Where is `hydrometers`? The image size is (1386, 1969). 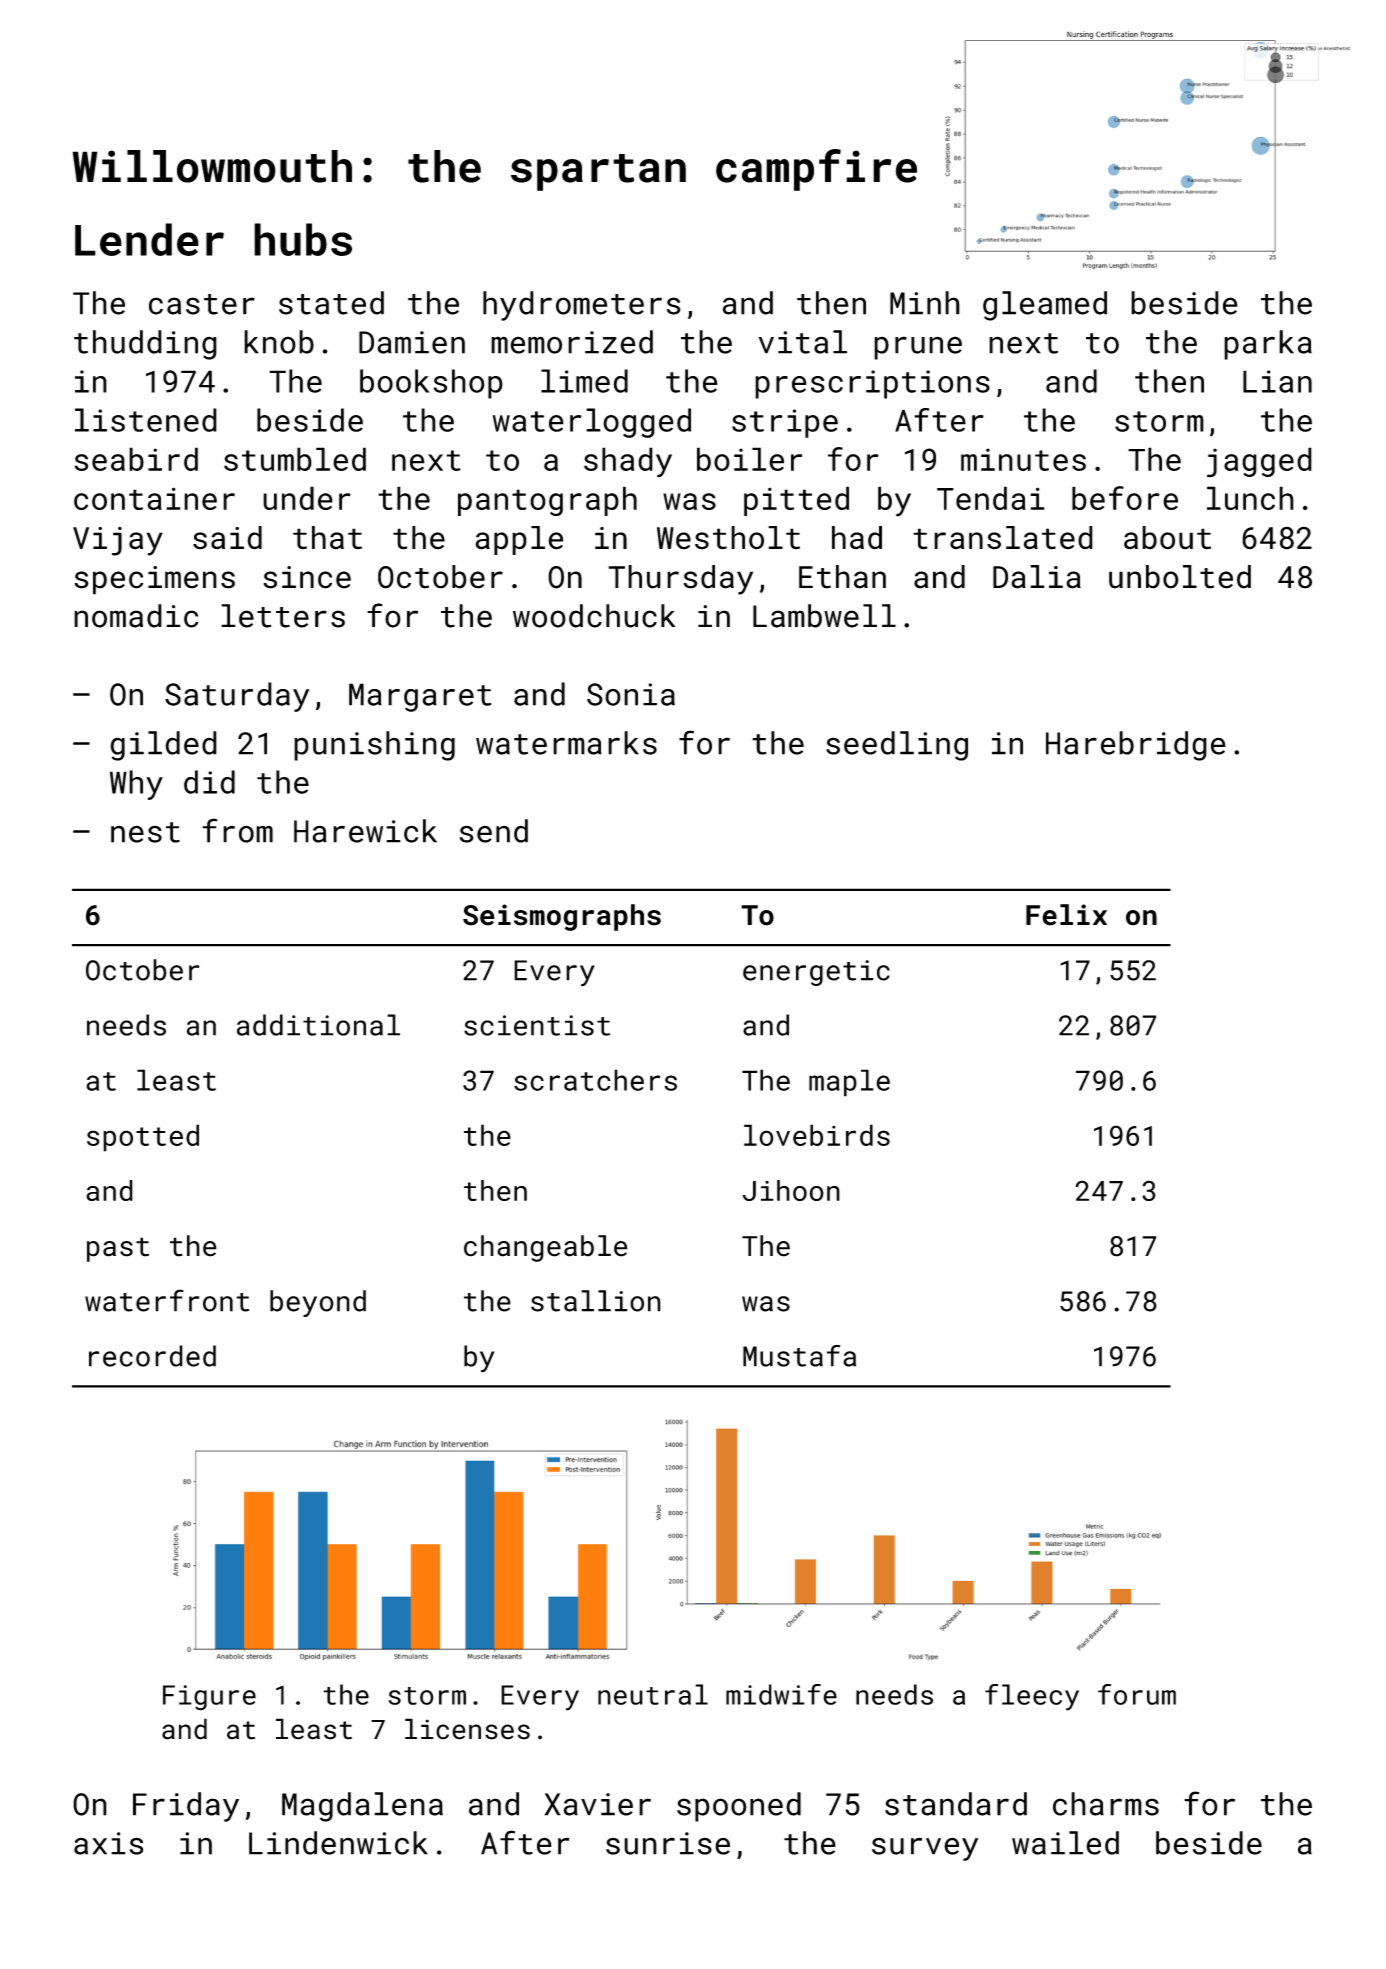 hydrometers is located at coordinates (582, 306).
